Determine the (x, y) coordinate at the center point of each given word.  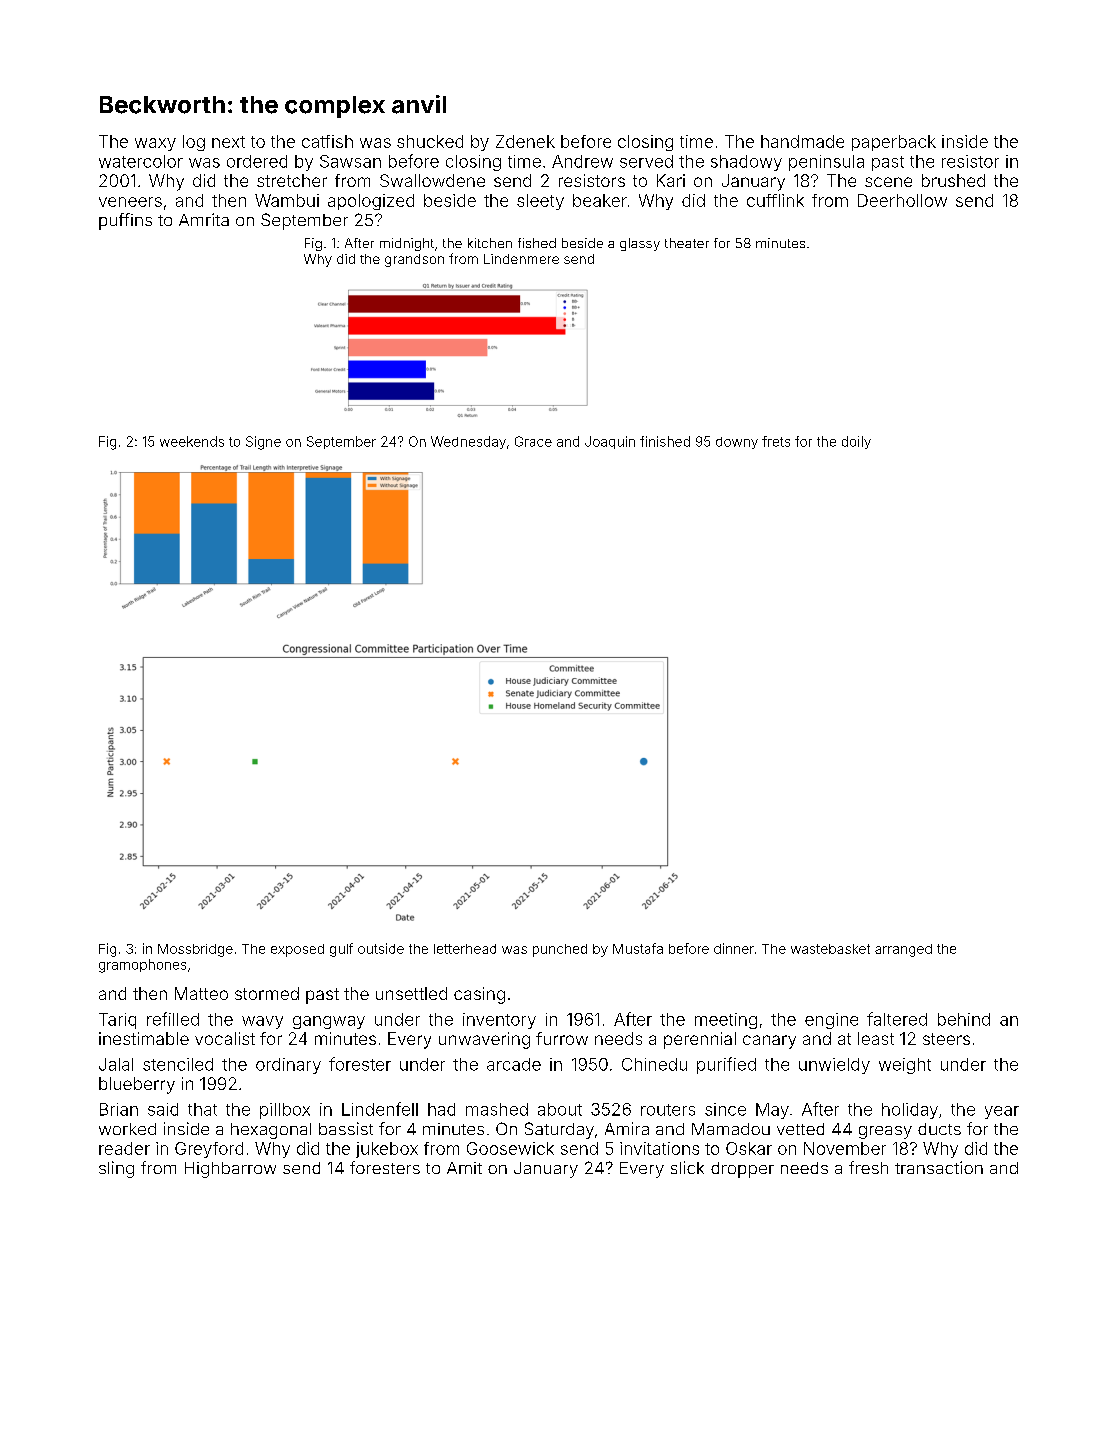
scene (888, 182)
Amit (464, 1168)
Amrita (204, 219)
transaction (939, 1167)
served (646, 161)
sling (116, 1169)
